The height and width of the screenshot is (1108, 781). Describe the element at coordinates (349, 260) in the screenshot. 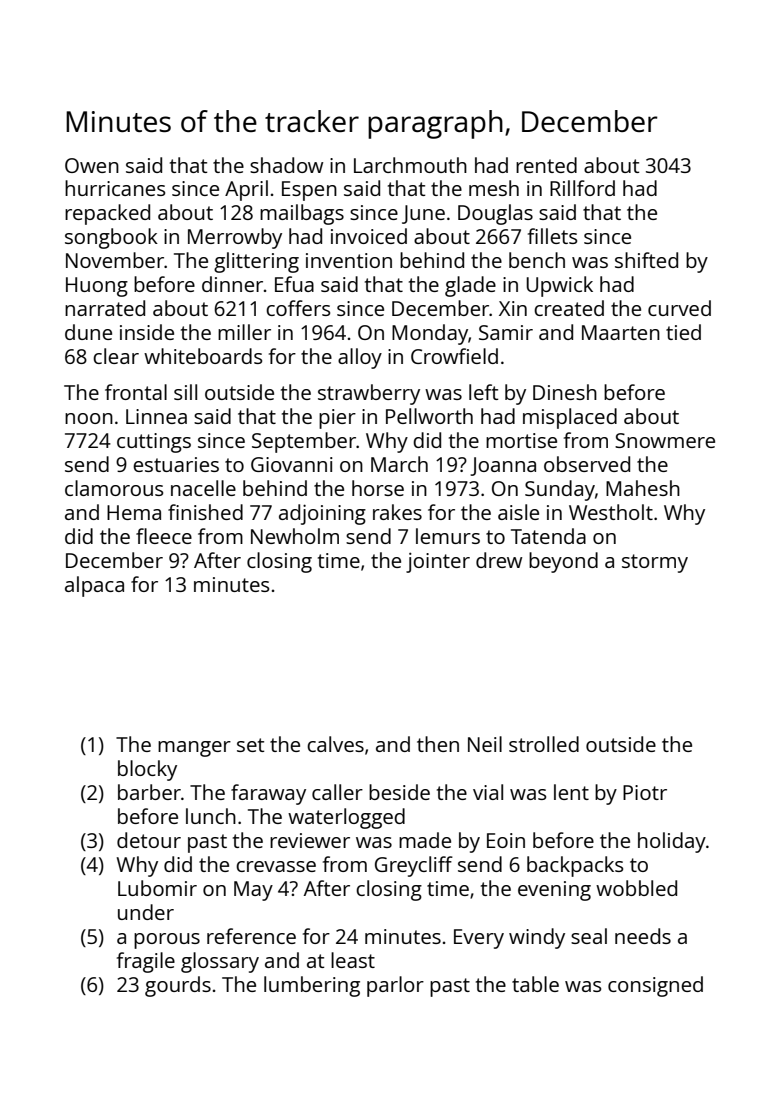

I see `invention` at that location.
